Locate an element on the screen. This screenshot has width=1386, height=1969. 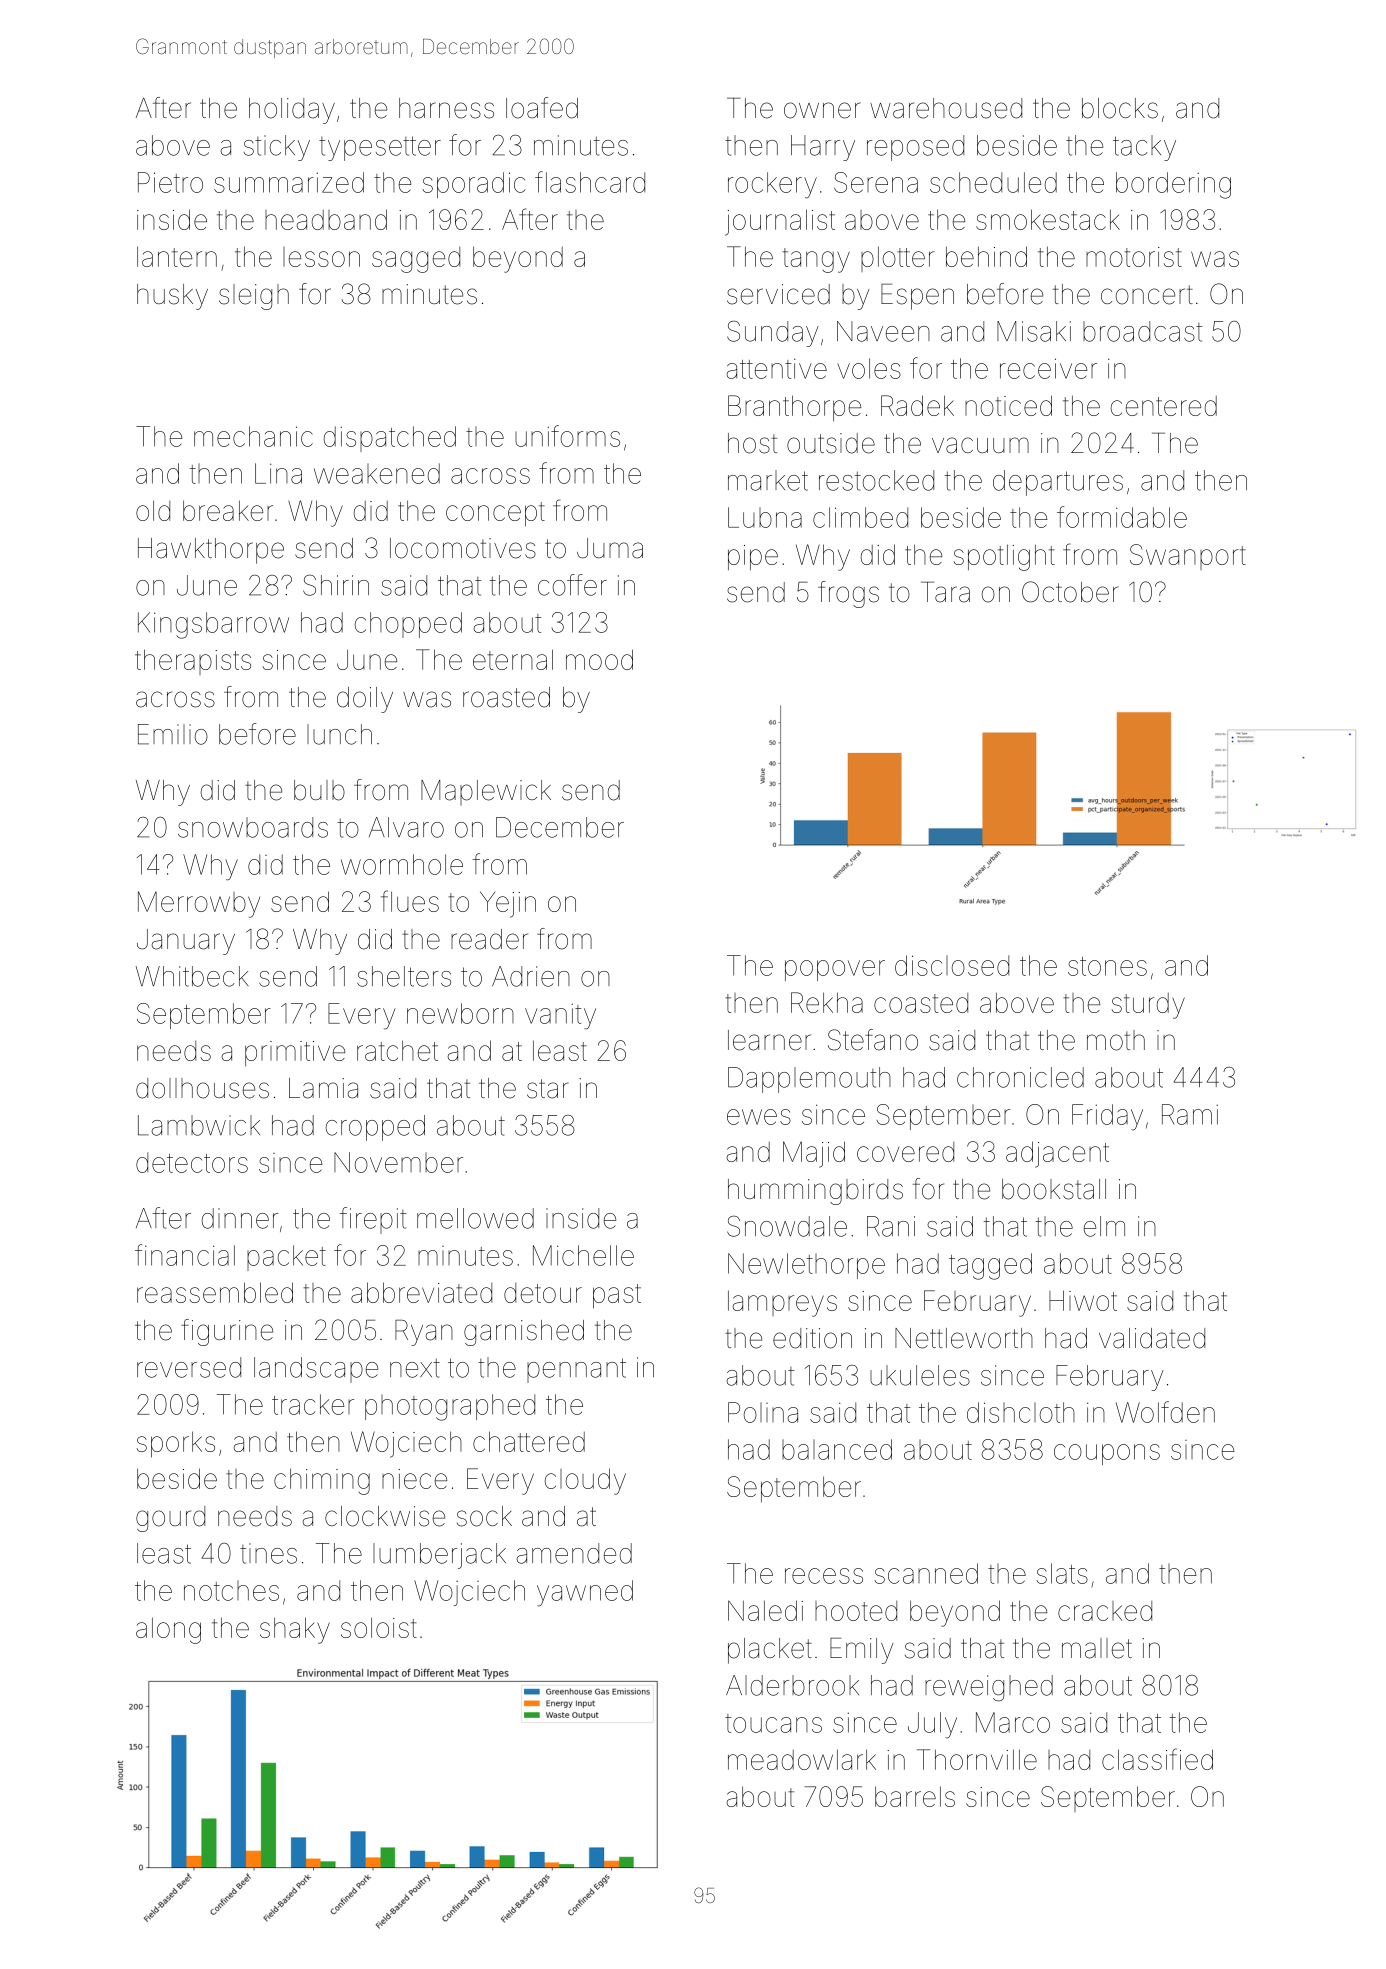
coasted is located at coordinates (921, 1003).
